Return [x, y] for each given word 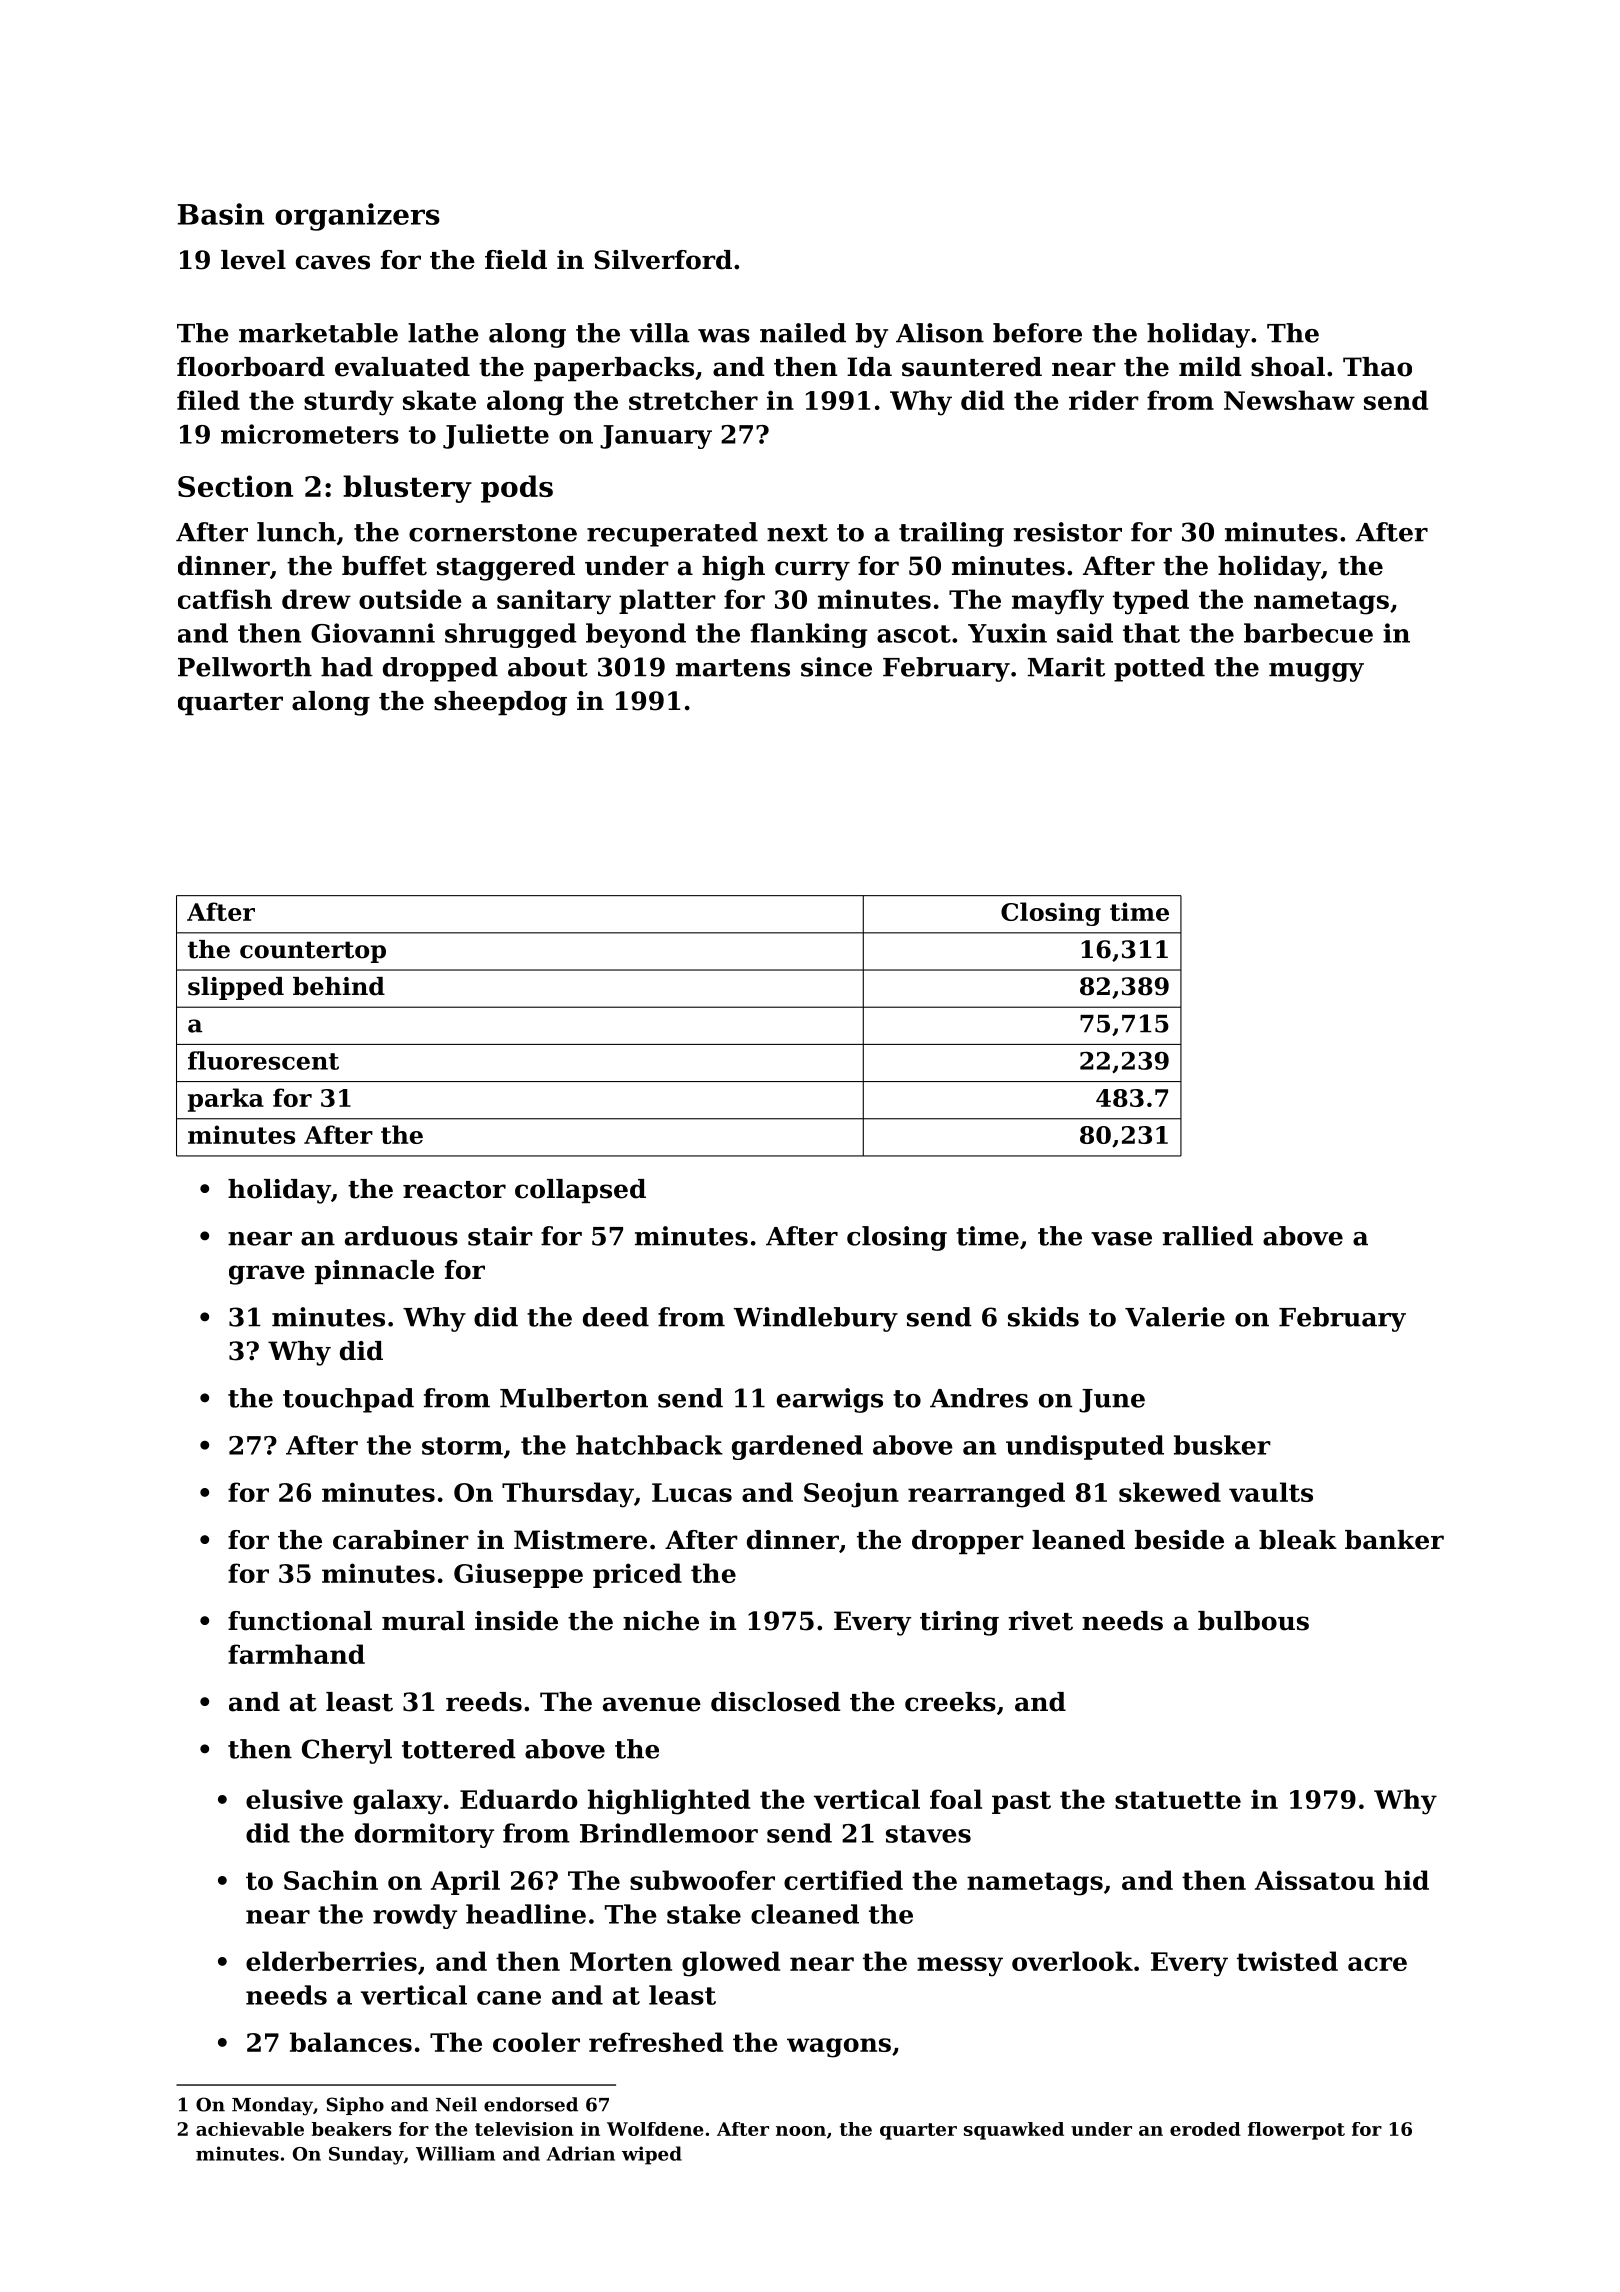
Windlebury [816, 1319]
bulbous [1253, 1621]
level [253, 260]
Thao [1377, 367]
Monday [272, 2106]
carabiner [401, 1540]
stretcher [693, 400]
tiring [959, 1623]
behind [339, 986]
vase [1121, 1239]
